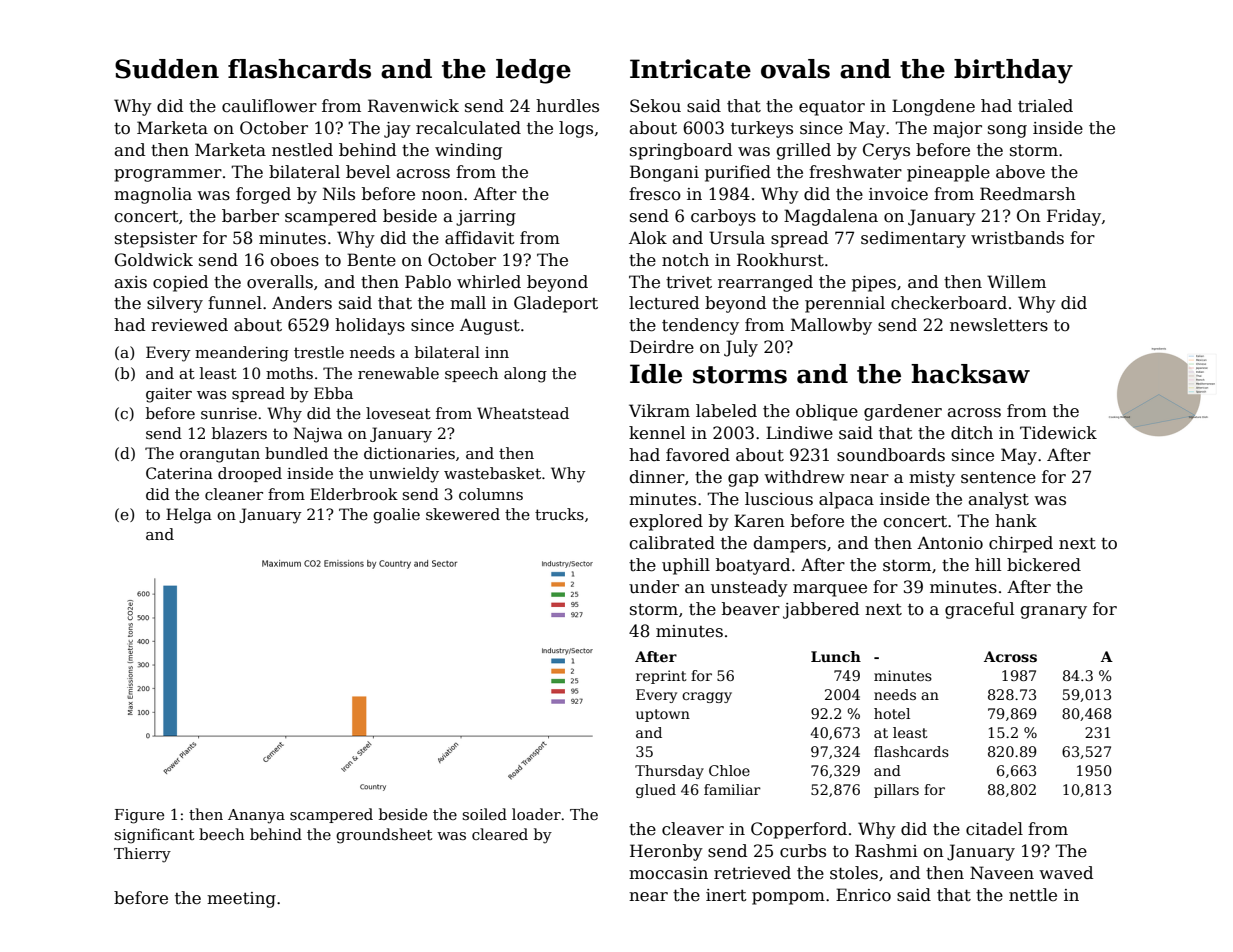 This image has width=1233, height=952. I want to click on Caterina, so click(179, 473).
